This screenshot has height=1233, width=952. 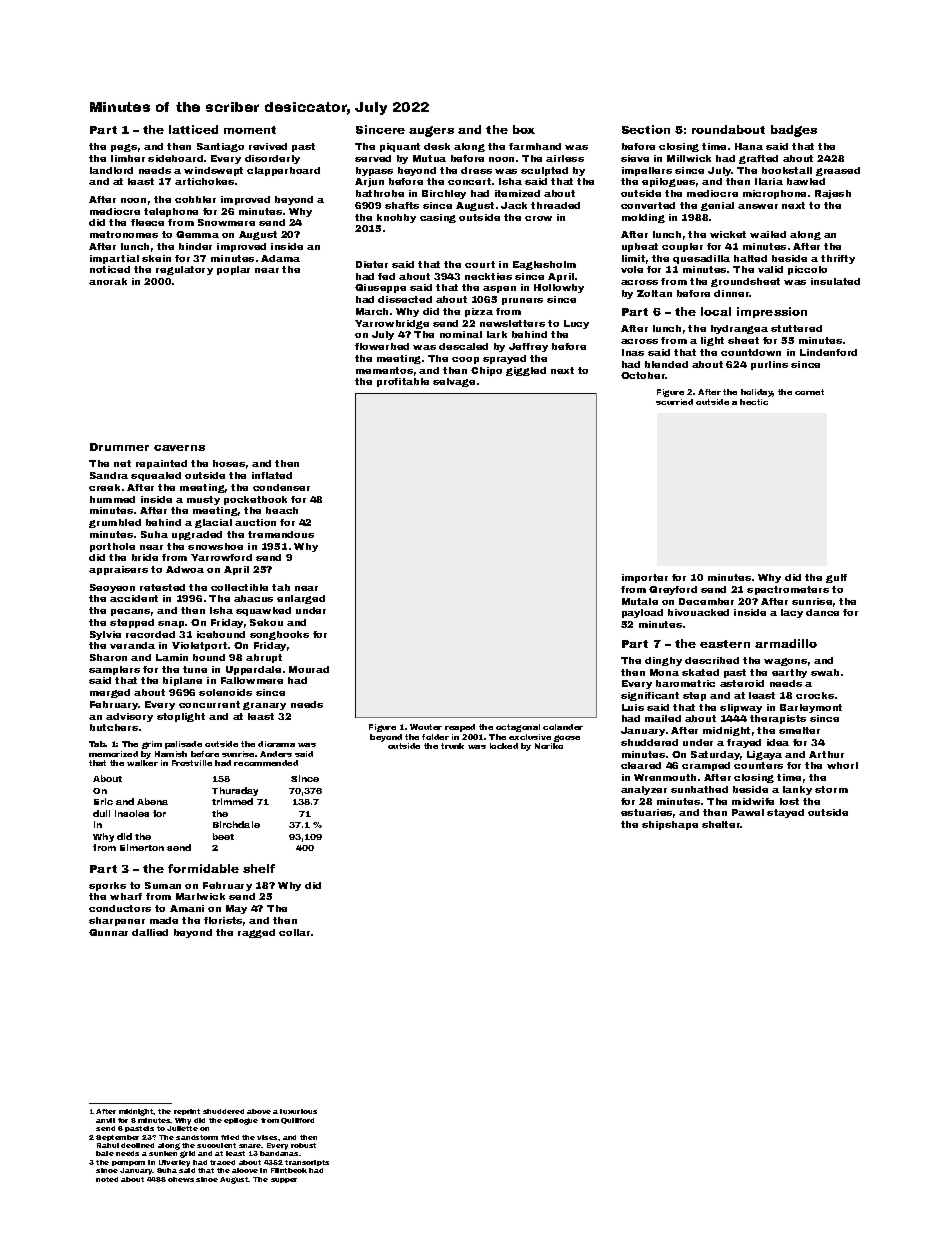 I want to click on collar, so click(x=294, y=932).
